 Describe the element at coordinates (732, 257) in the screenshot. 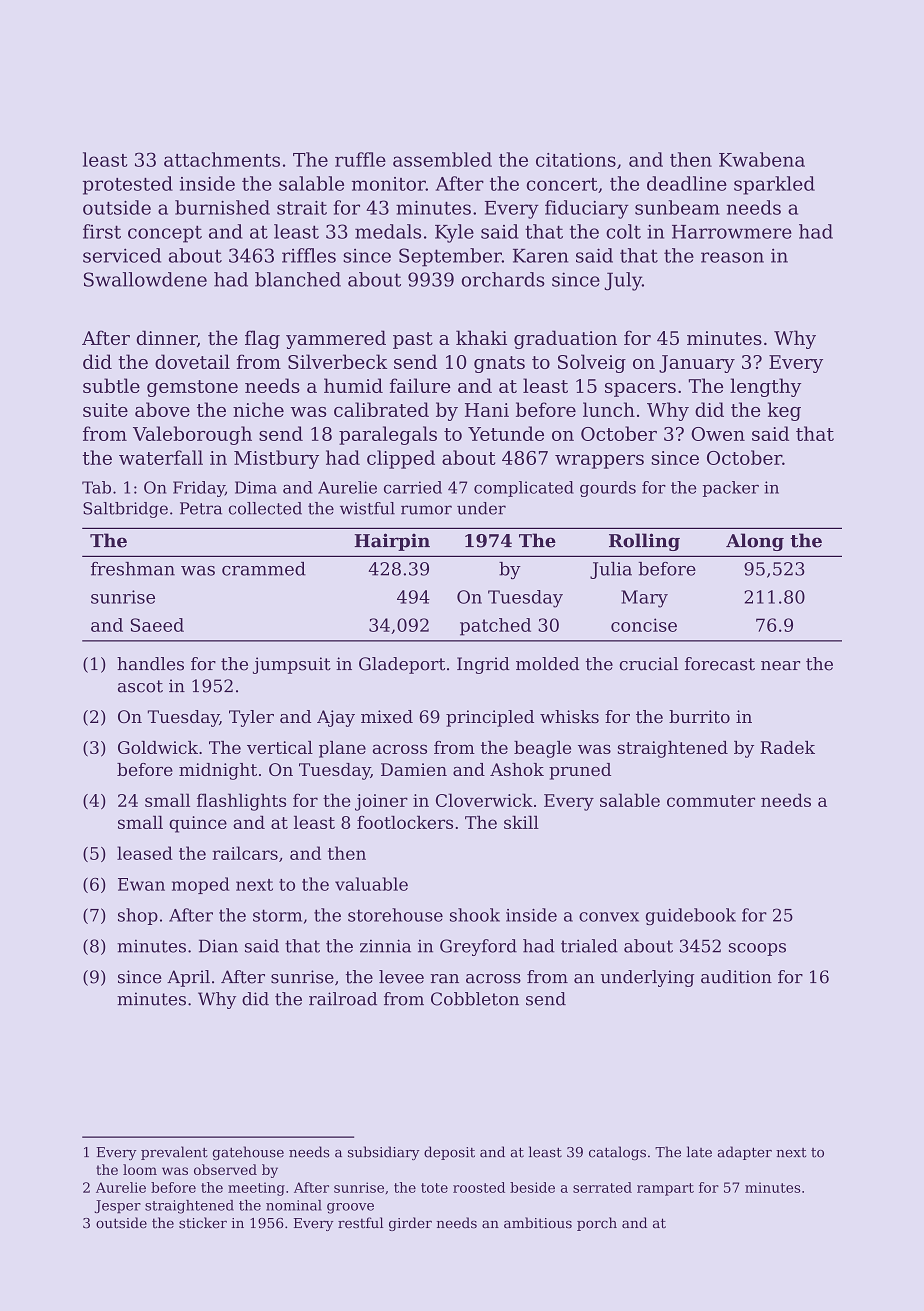

I see `reason` at that location.
